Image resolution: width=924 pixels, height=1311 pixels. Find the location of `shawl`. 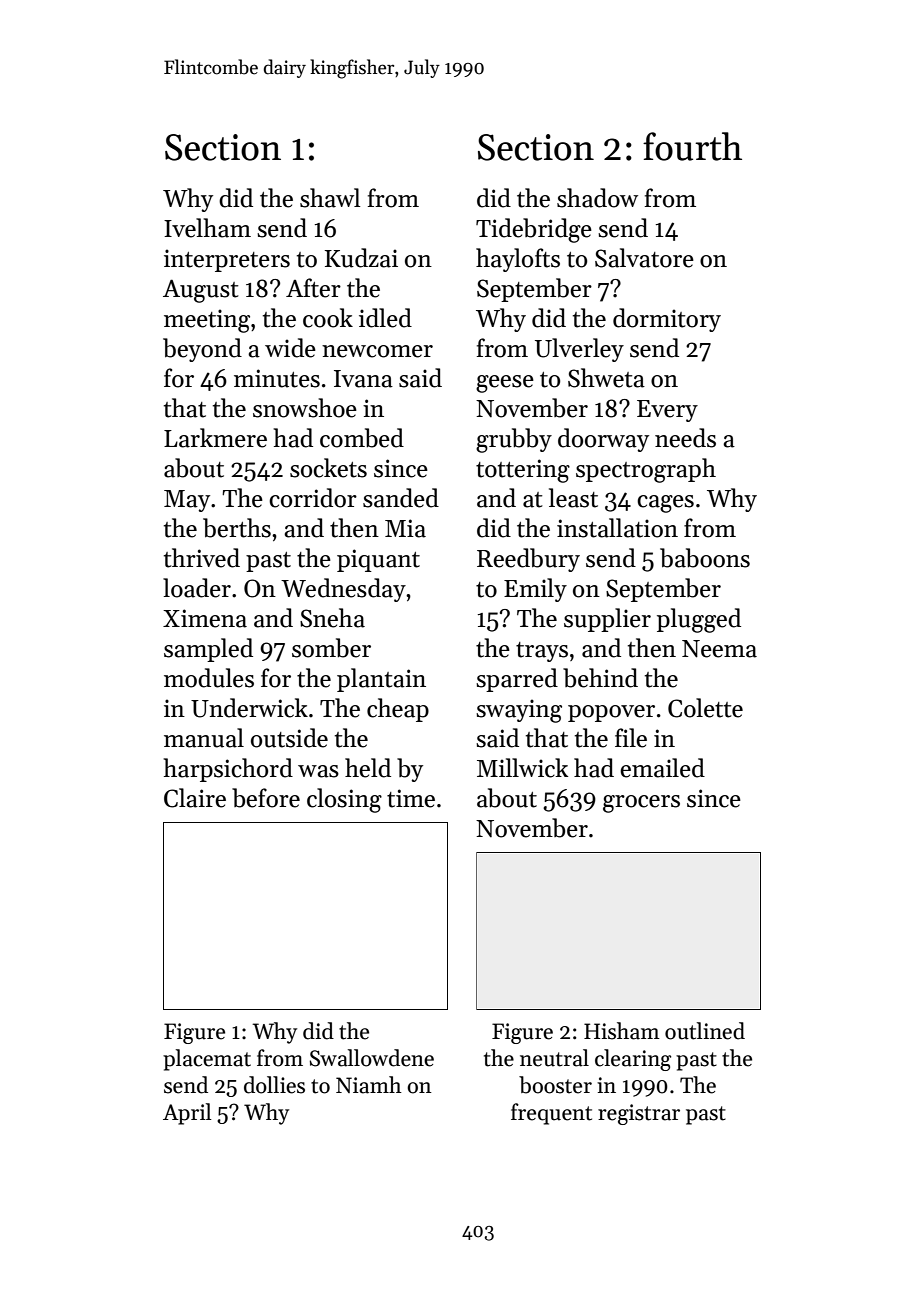

shawl is located at coordinates (330, 198).
